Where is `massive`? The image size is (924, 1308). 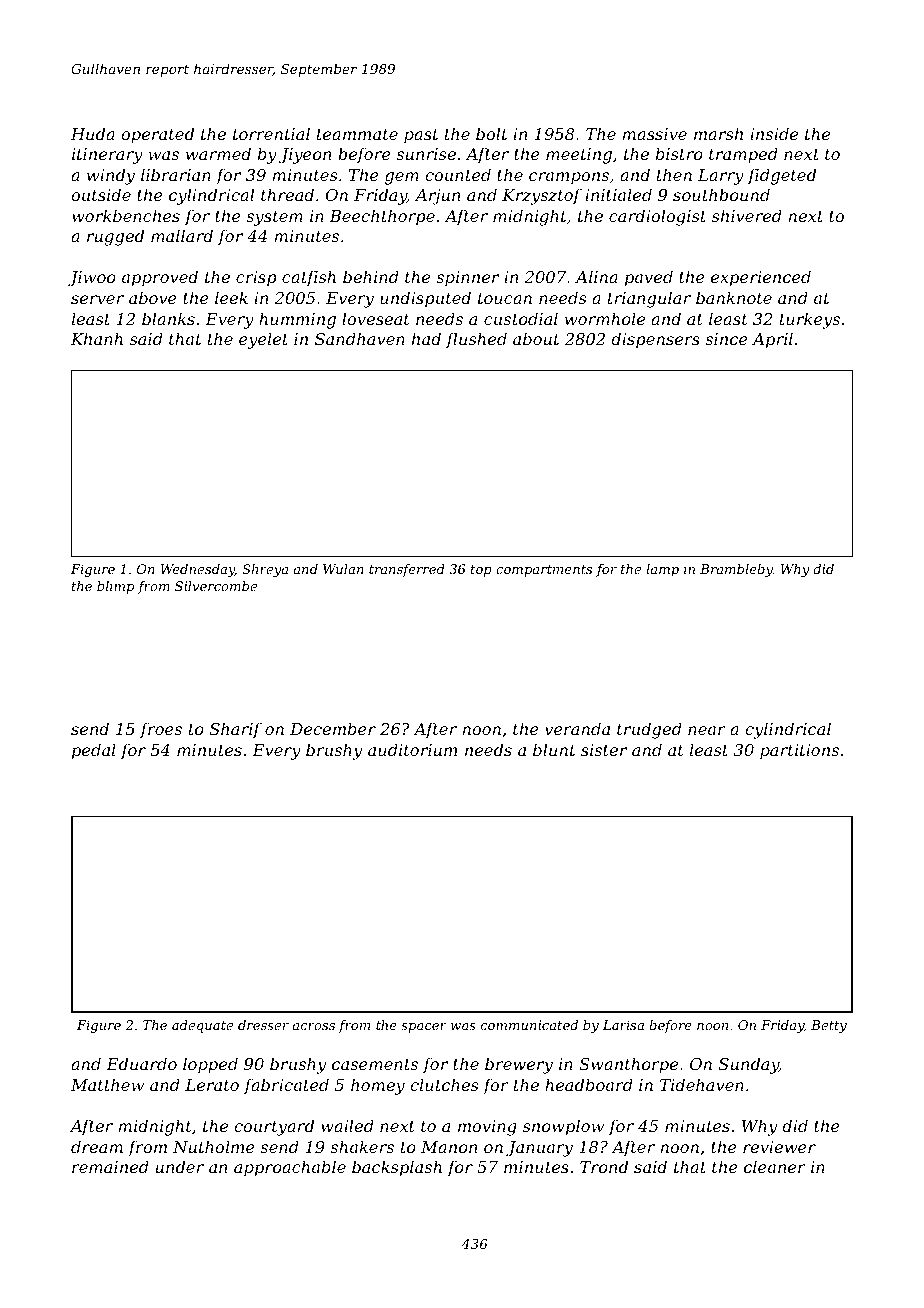 massive is located at coordinates (654, 134).
